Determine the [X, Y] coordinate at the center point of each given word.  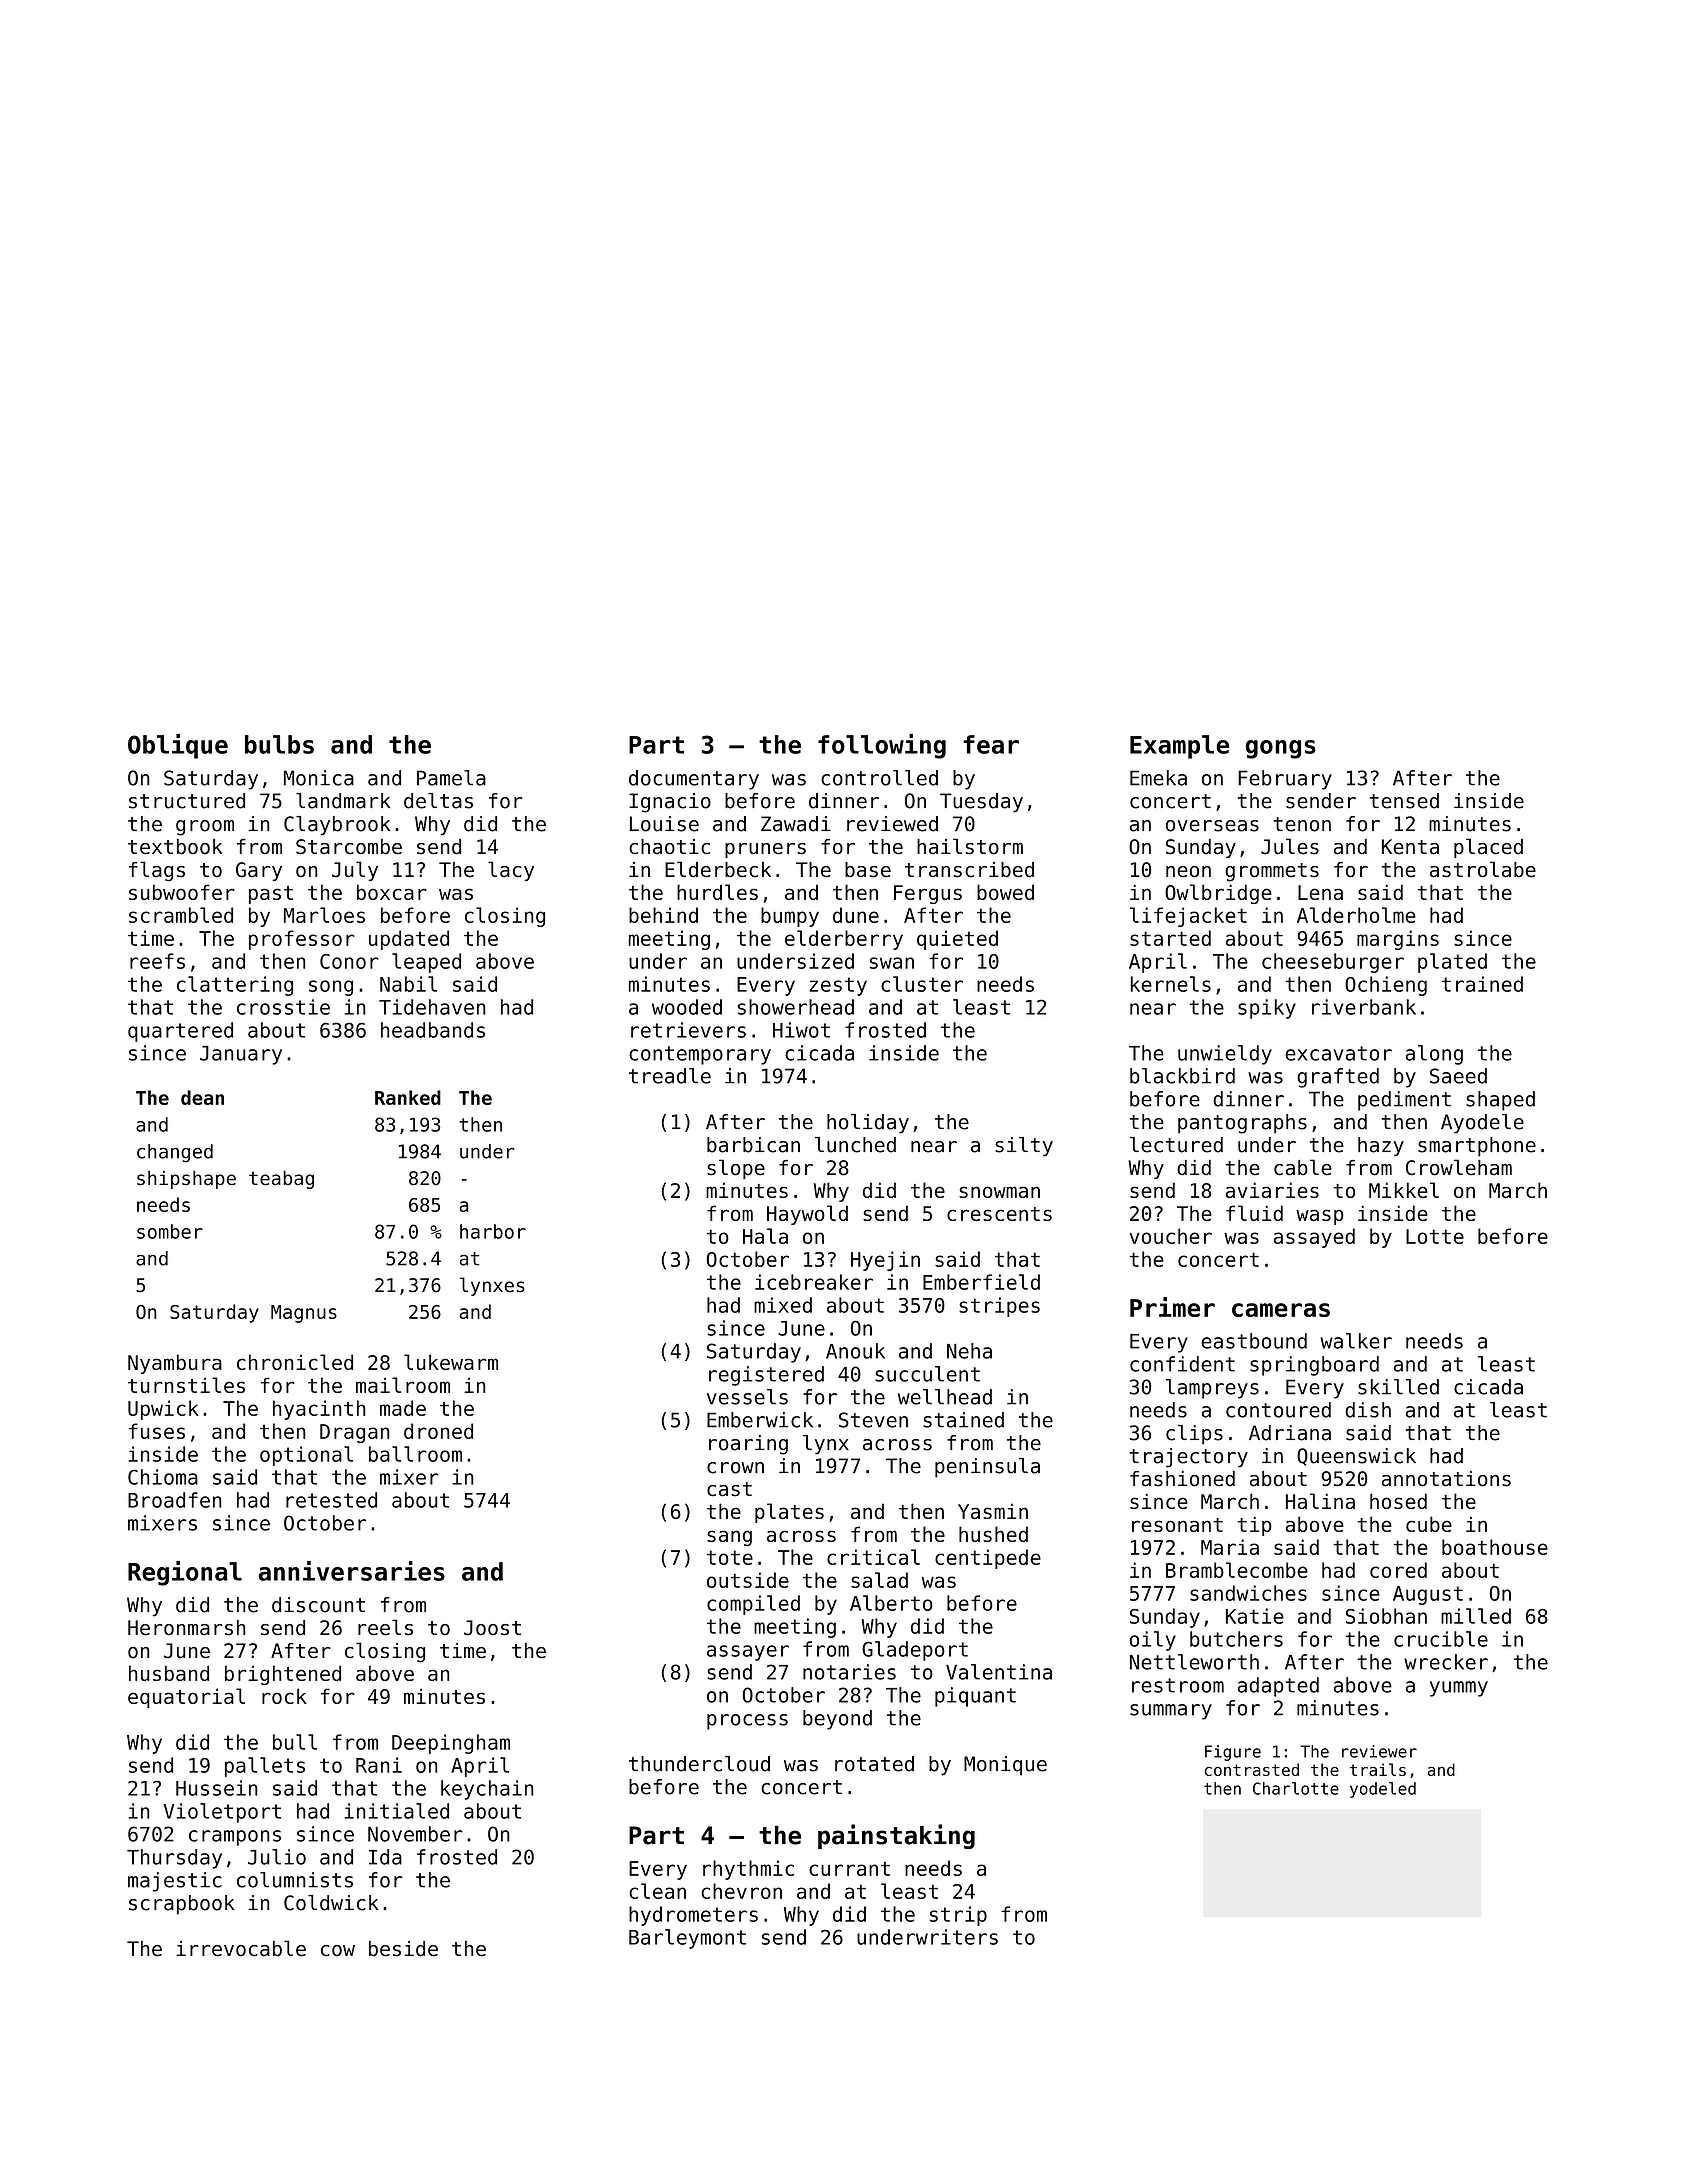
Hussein [217, 1788]
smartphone [1477, 1147]
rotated [874, 1764]
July [355, 871]
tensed [1404, 801]
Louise [664, 824]
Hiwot [801, 1030]
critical [873, 1557]
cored [1398, 1570]
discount [318, 1605]
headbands [433, 1030]
